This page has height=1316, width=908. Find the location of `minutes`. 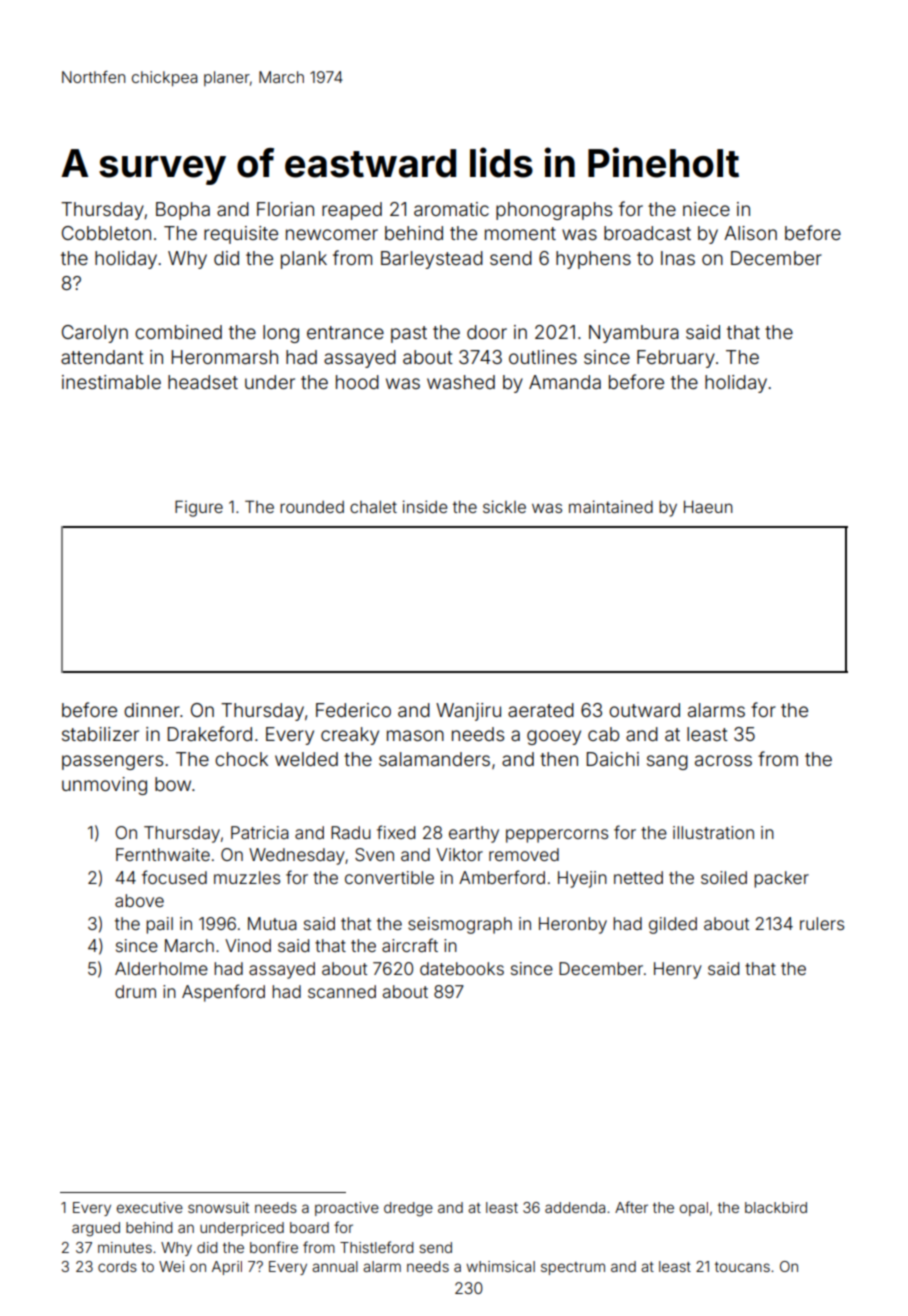

minutes is located at coordinates (125, 1247).
